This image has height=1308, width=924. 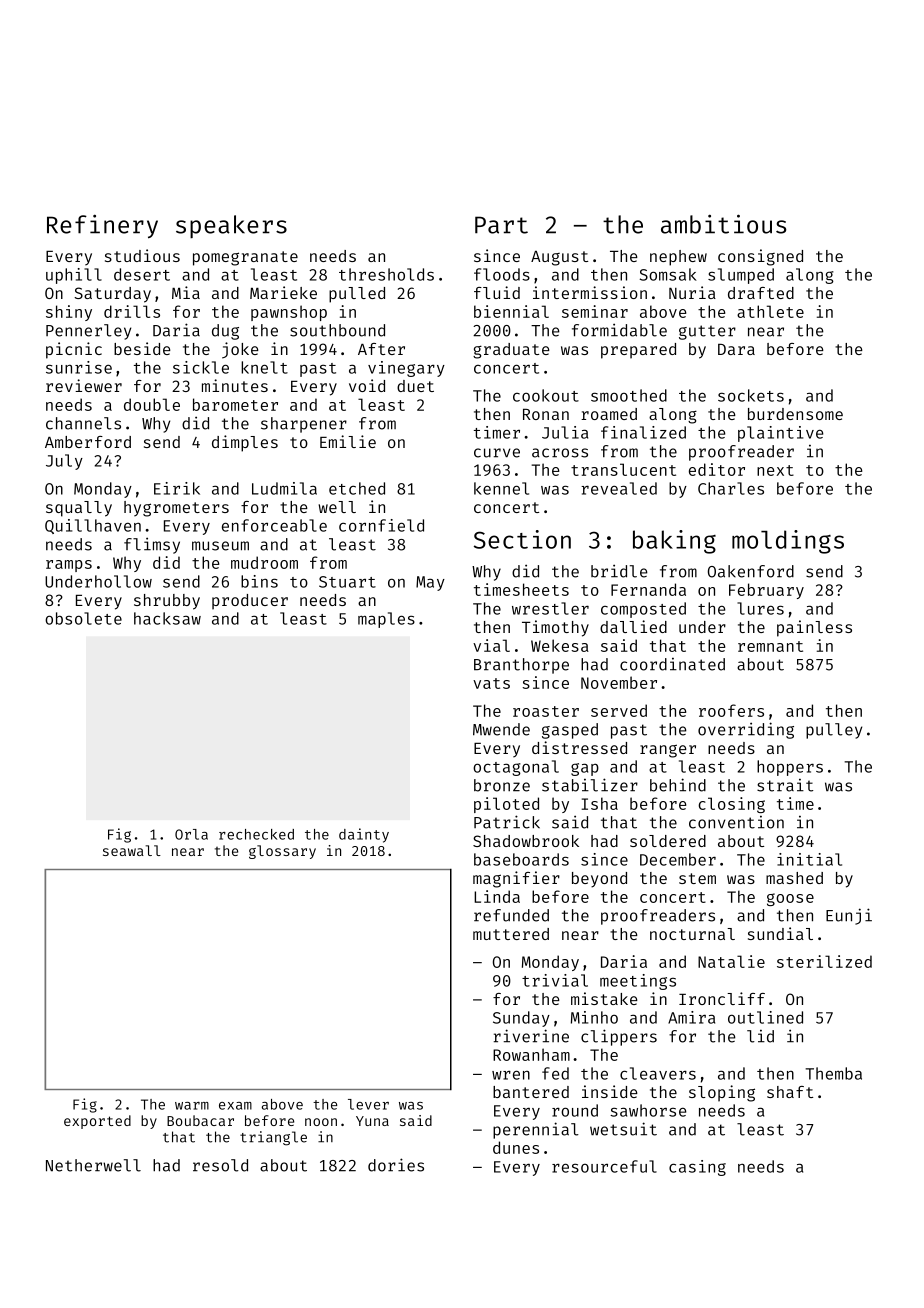 I want to click on dories, so click(x=396, y=1165).
